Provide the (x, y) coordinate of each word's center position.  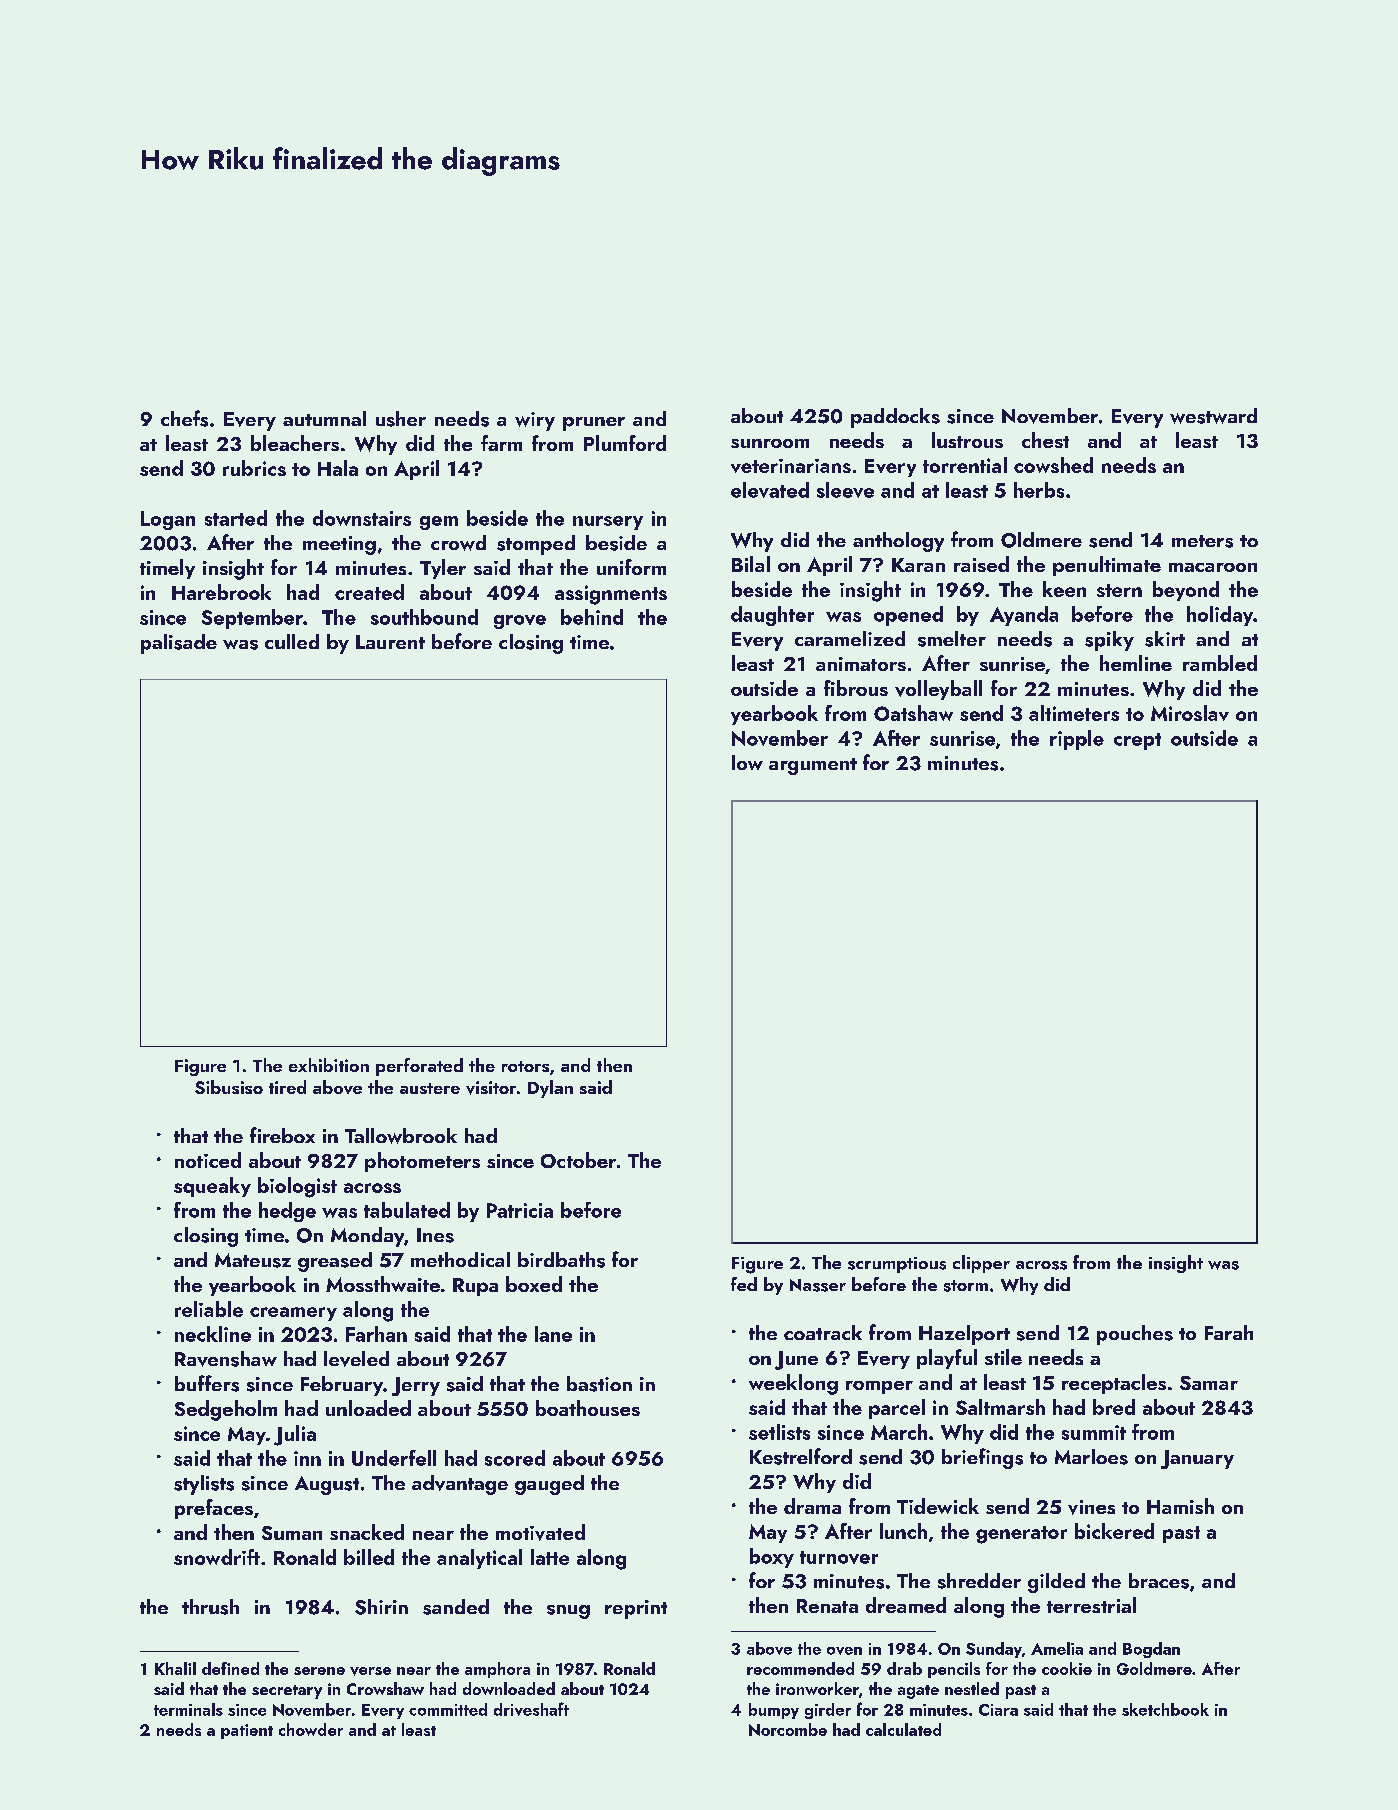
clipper (981, 1264)
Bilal (751, 564)
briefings (982, 1458)
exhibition (329, 1065)
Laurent (390, 642)
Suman (292, 1533)
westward (1213, 416)
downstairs (362, 518)
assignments (611, 595)
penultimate (1107, 566)
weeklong (793, 1384)
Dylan (550, 1089)
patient (247, 1731)
